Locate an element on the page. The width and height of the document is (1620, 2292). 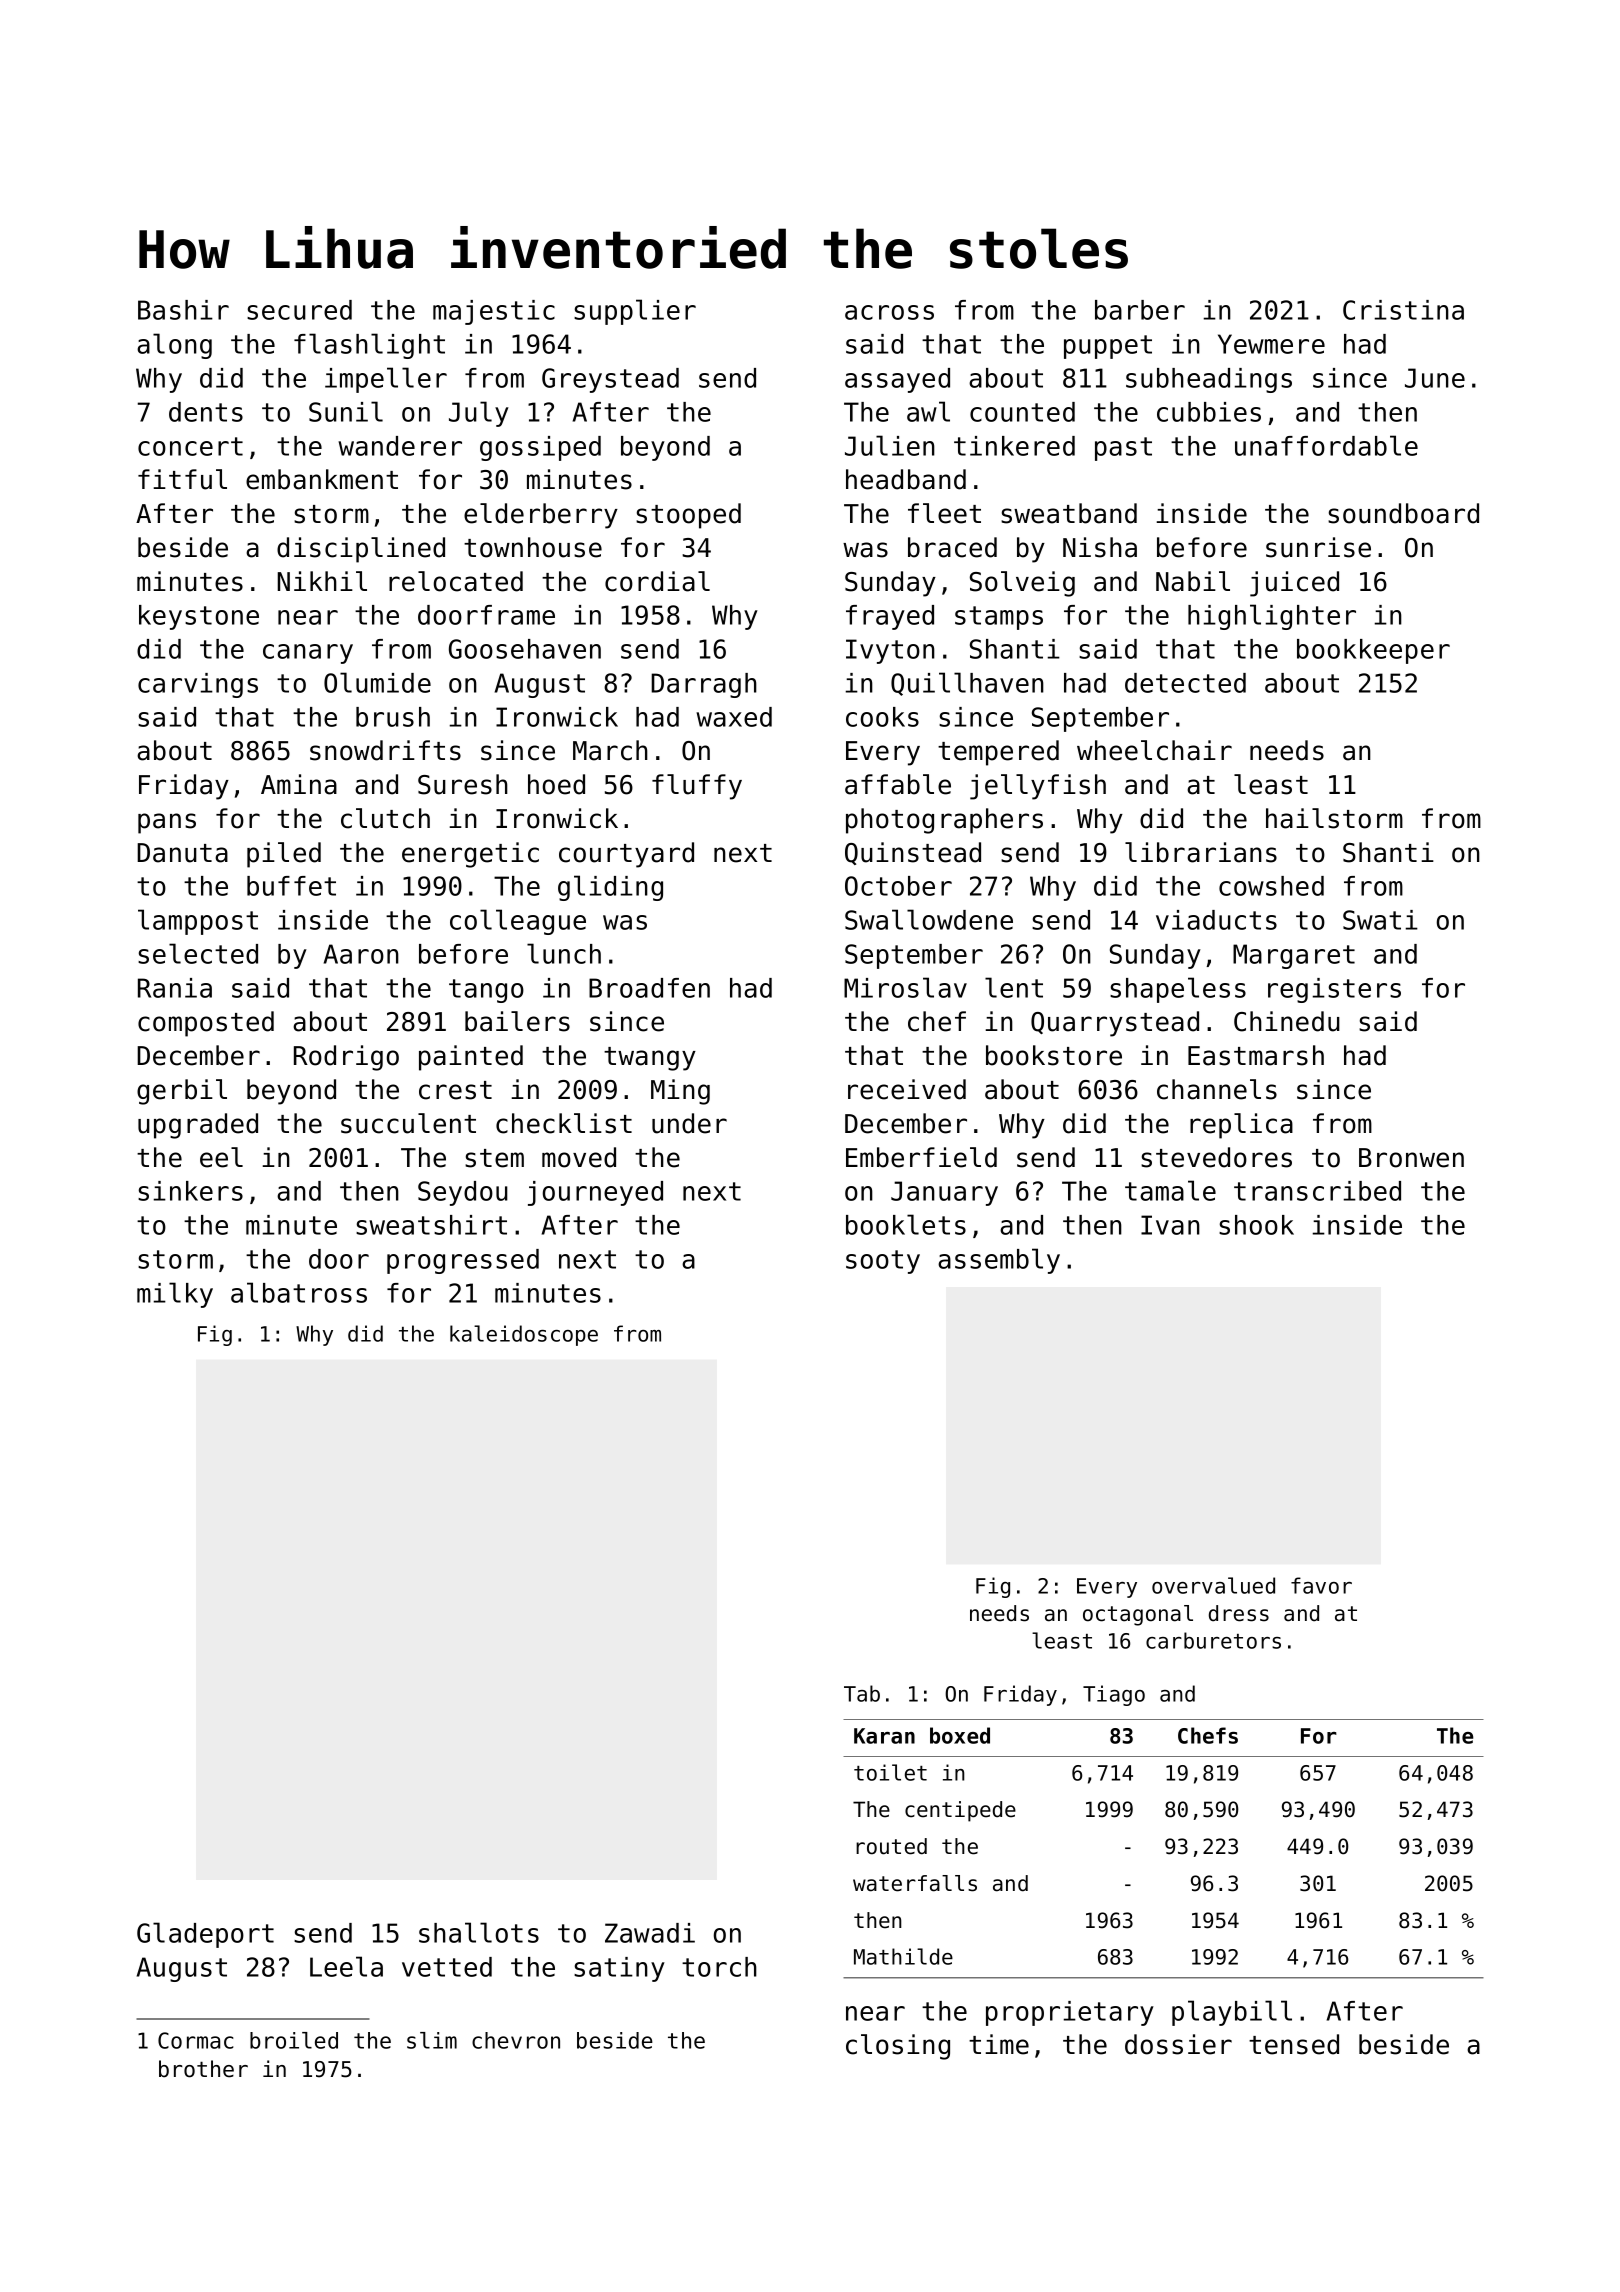
slim is located at coordinates (432, 2040).
